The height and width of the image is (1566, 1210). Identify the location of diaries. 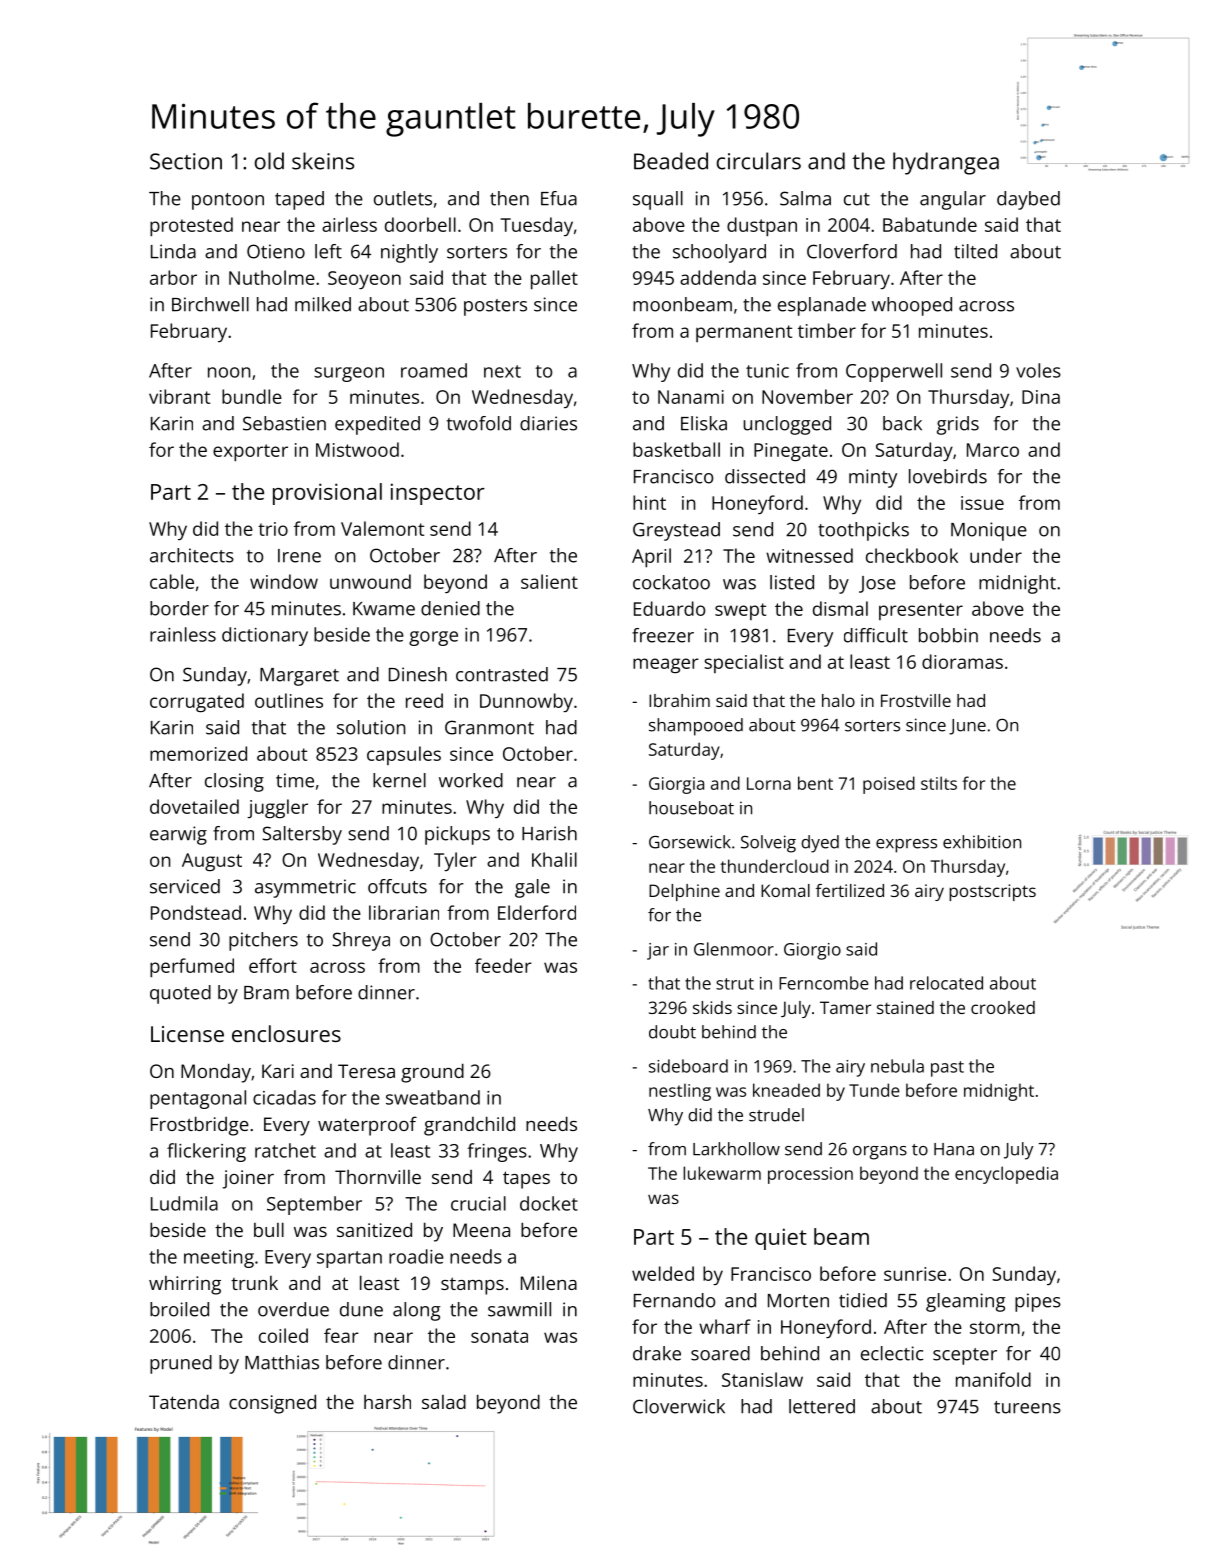
(548, 423).
